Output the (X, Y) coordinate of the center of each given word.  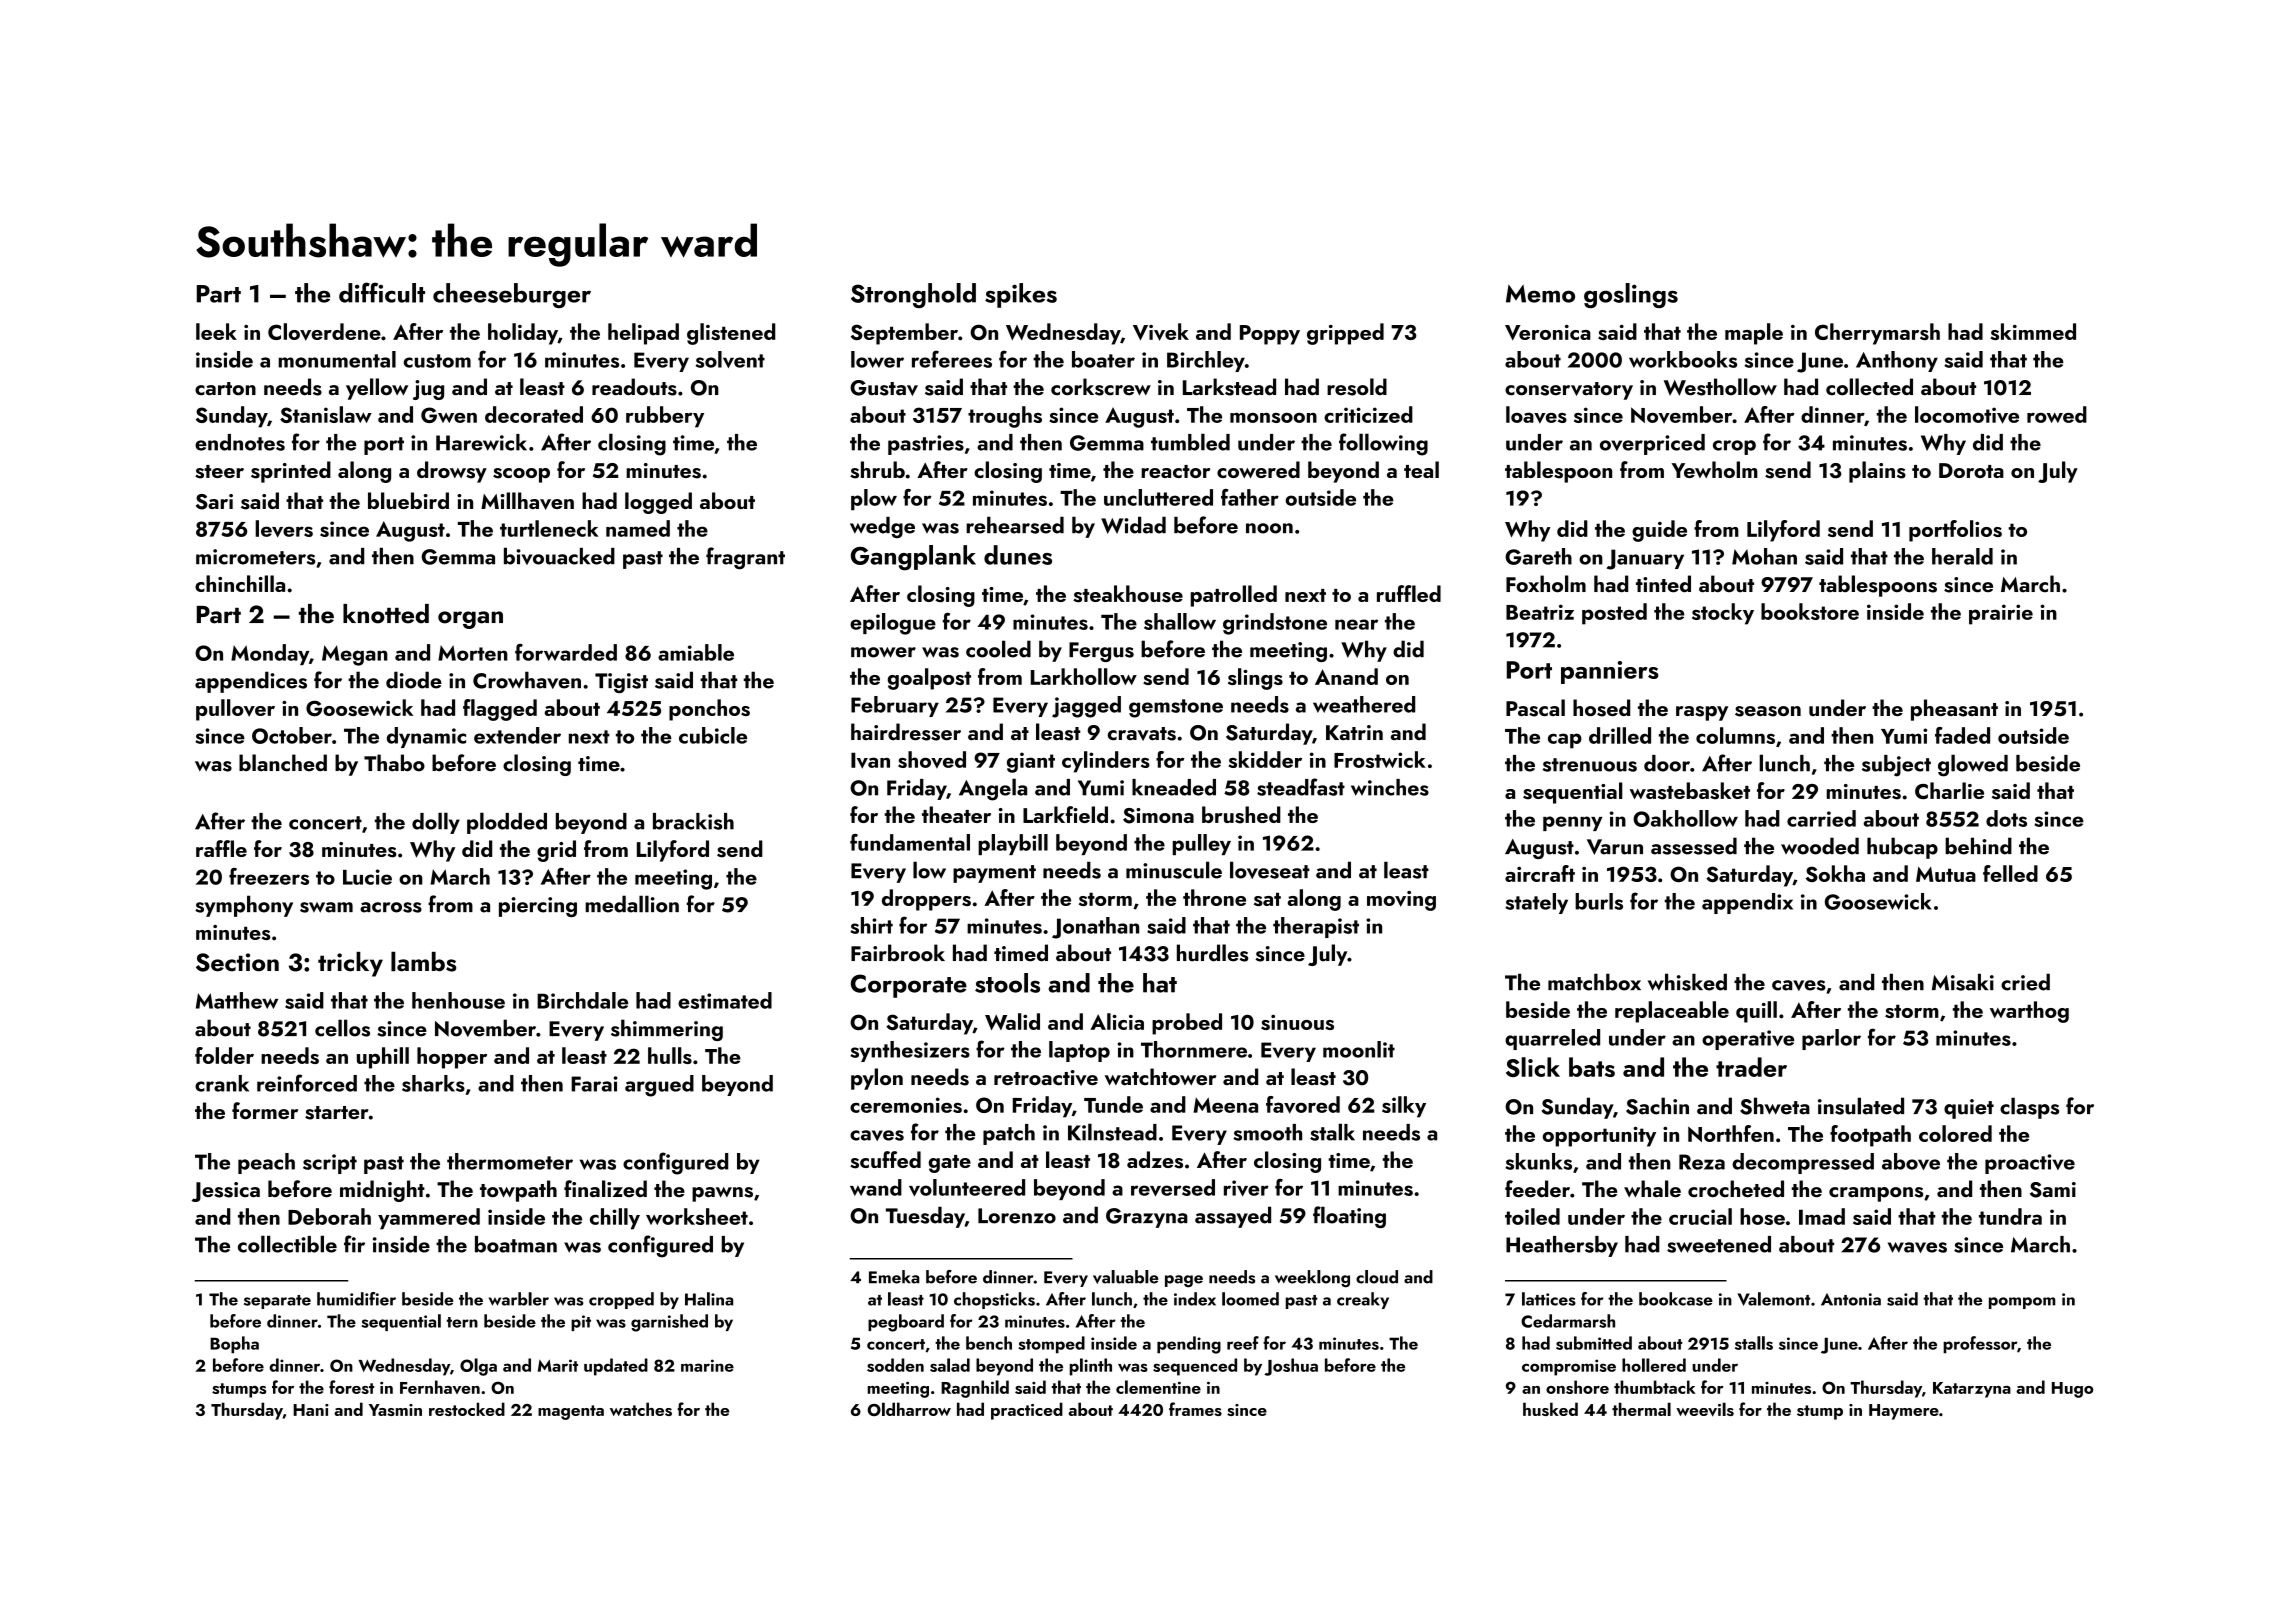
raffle (221, 848)
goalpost (929, 679)
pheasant (1954, 710)
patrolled (1234, 596)
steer (219, 472)
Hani (311, 1410)
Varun (1615, 847)
